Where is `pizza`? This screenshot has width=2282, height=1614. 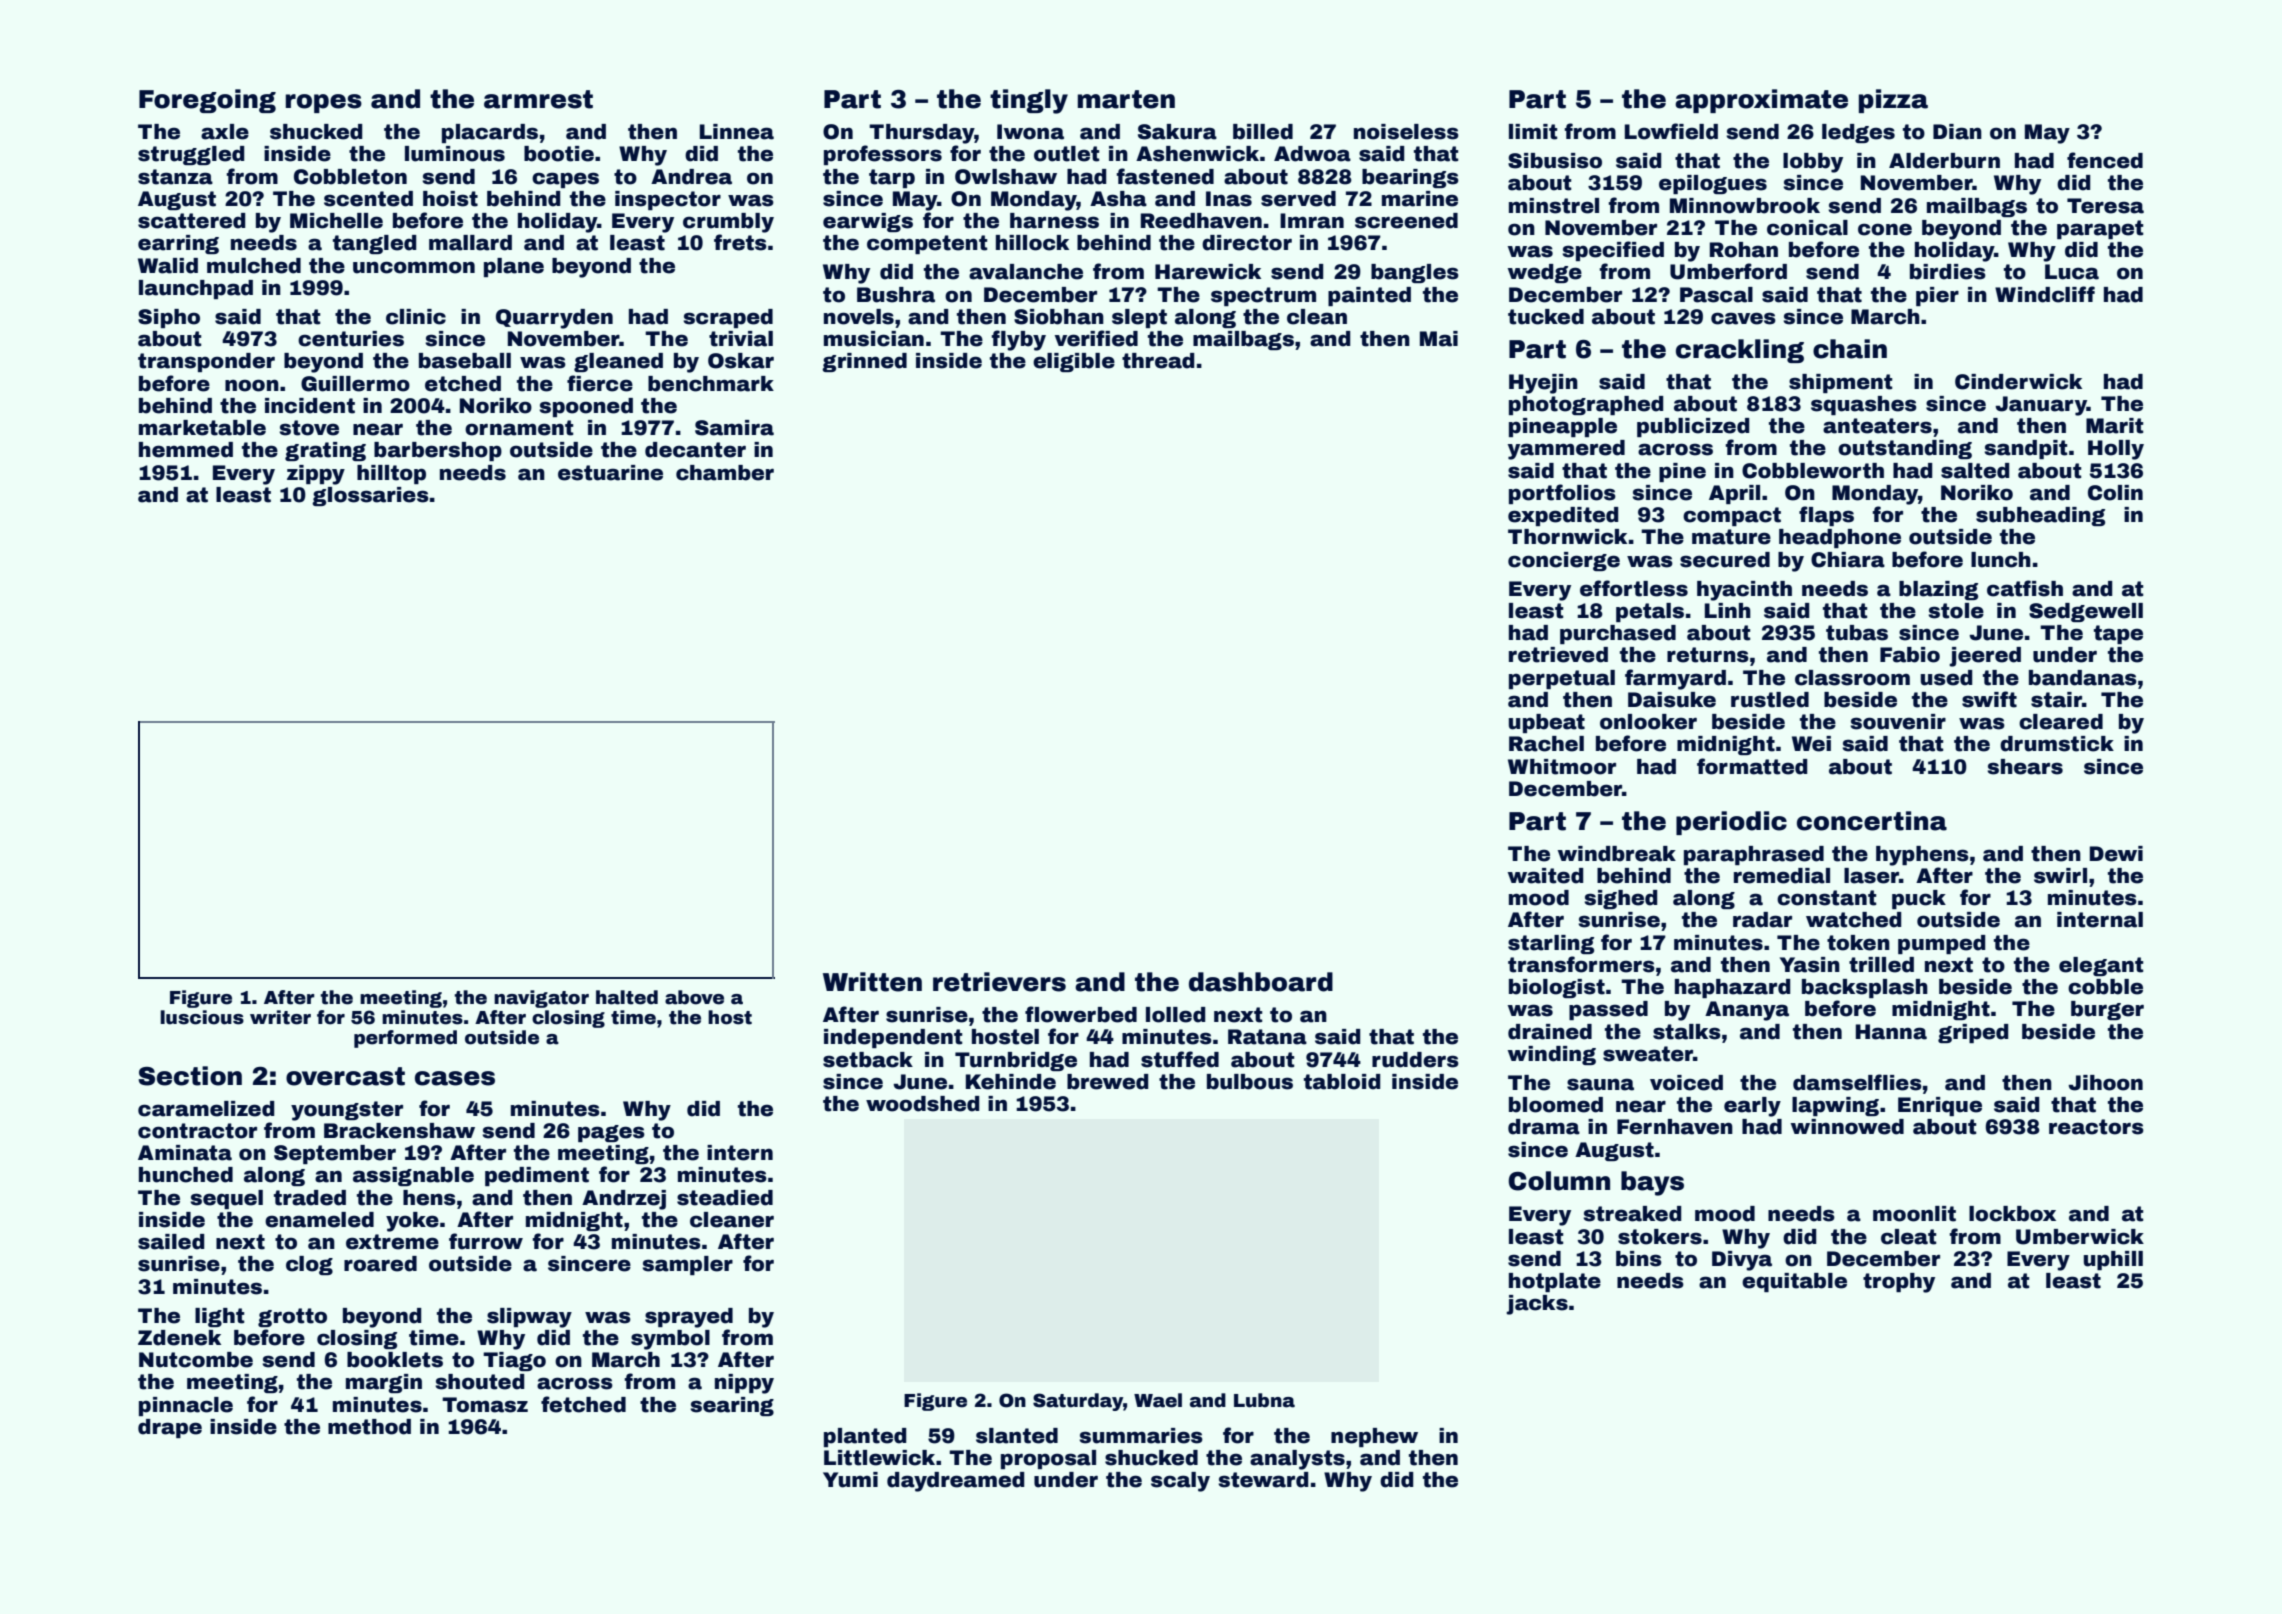 pizza is located at coordinates (1893, 101).
